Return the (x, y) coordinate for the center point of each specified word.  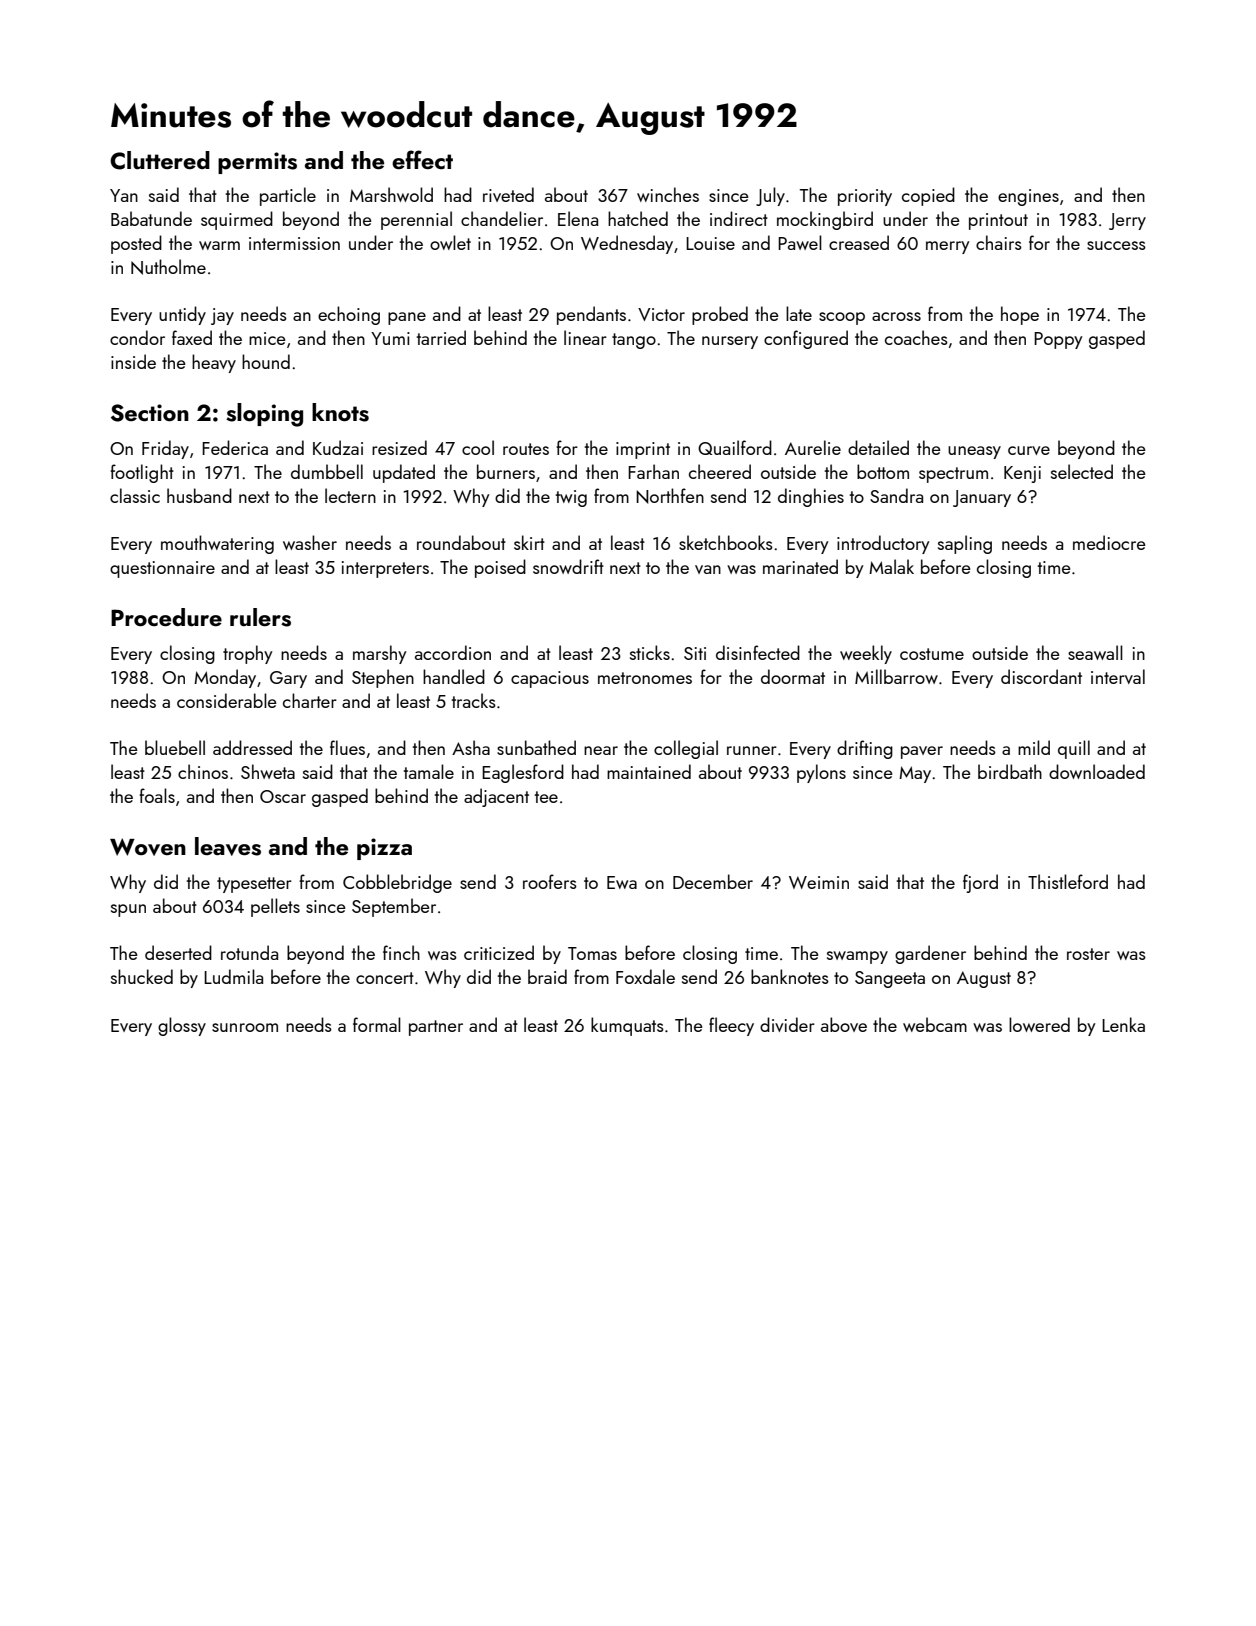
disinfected (758, 652)
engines (1028, 197)
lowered (1039, 1024)
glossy (182, 1026)
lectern (350, 495)
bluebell (175, 747)
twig (571, 498)
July (770, 196)
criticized (499, 952)
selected (1082, 471)
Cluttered (160, 160)
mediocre (1109, 542)
